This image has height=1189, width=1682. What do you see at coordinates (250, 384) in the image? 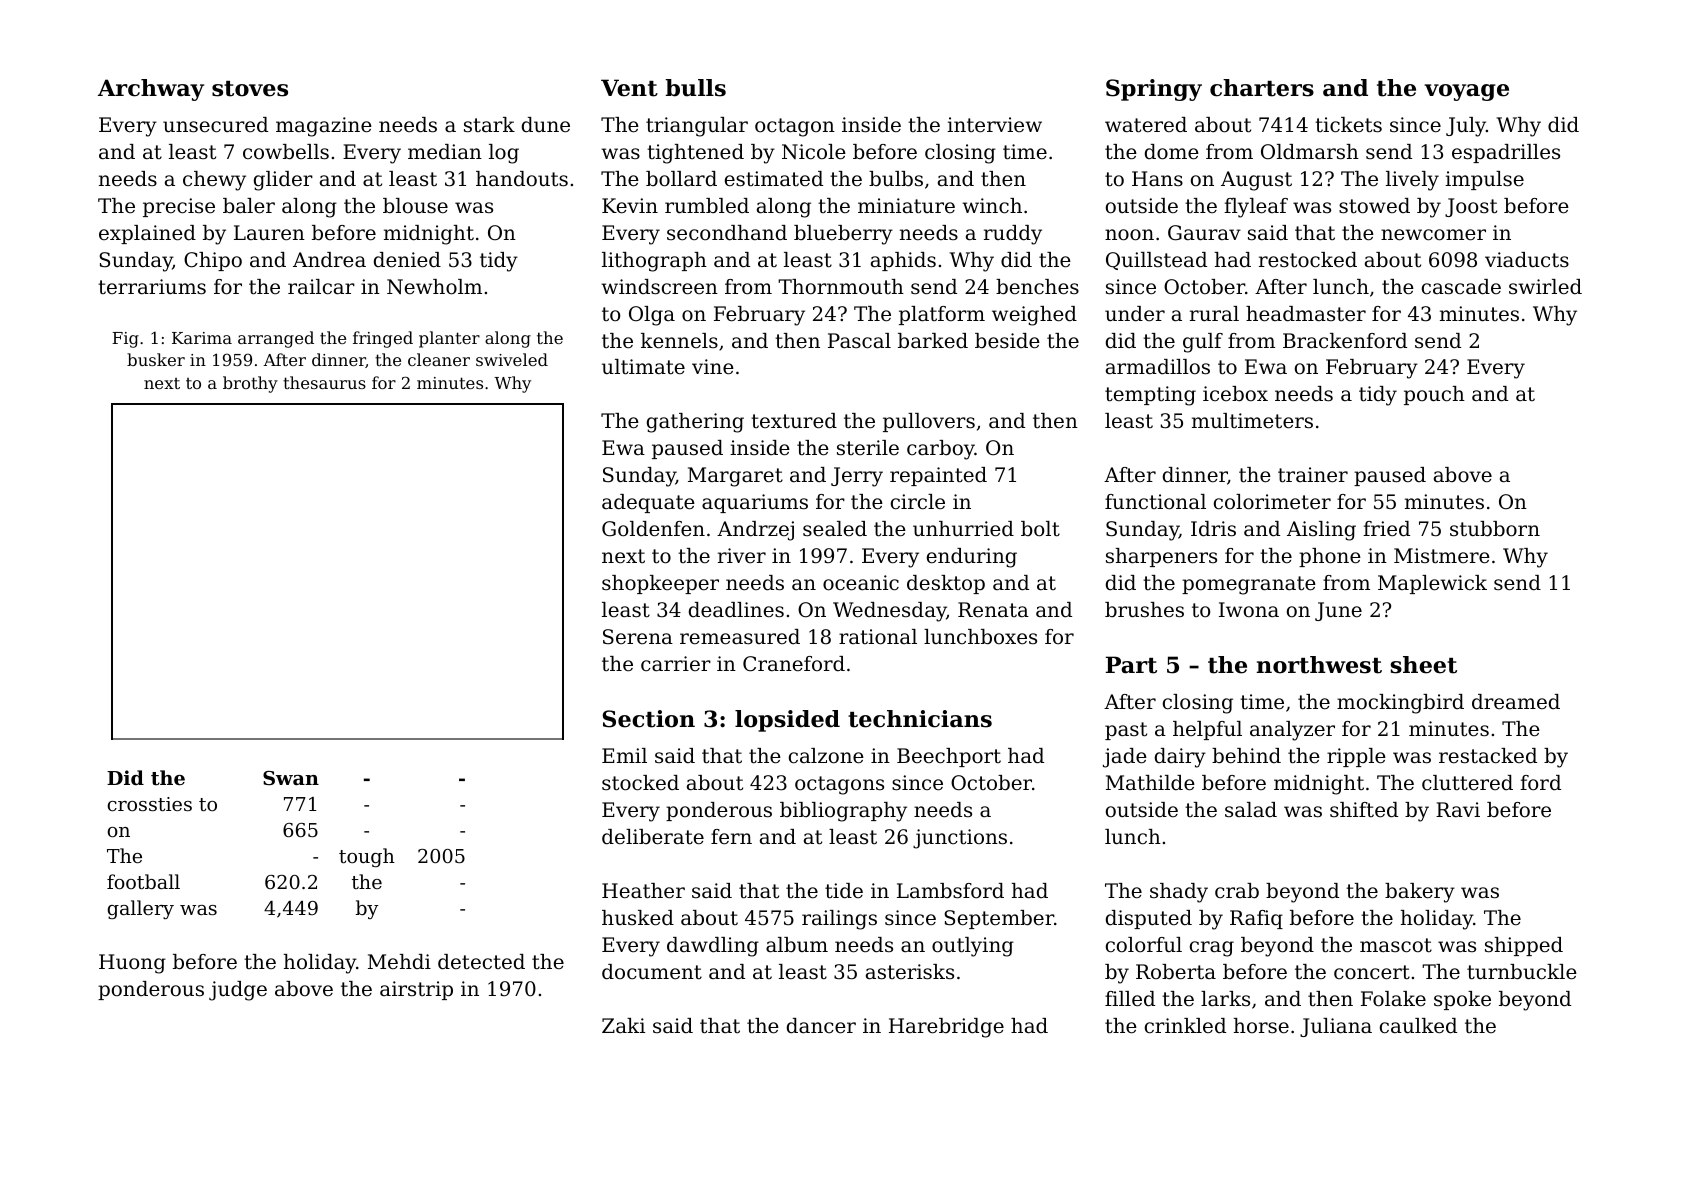
I see `brothy` at bounding box center [250, 384].
